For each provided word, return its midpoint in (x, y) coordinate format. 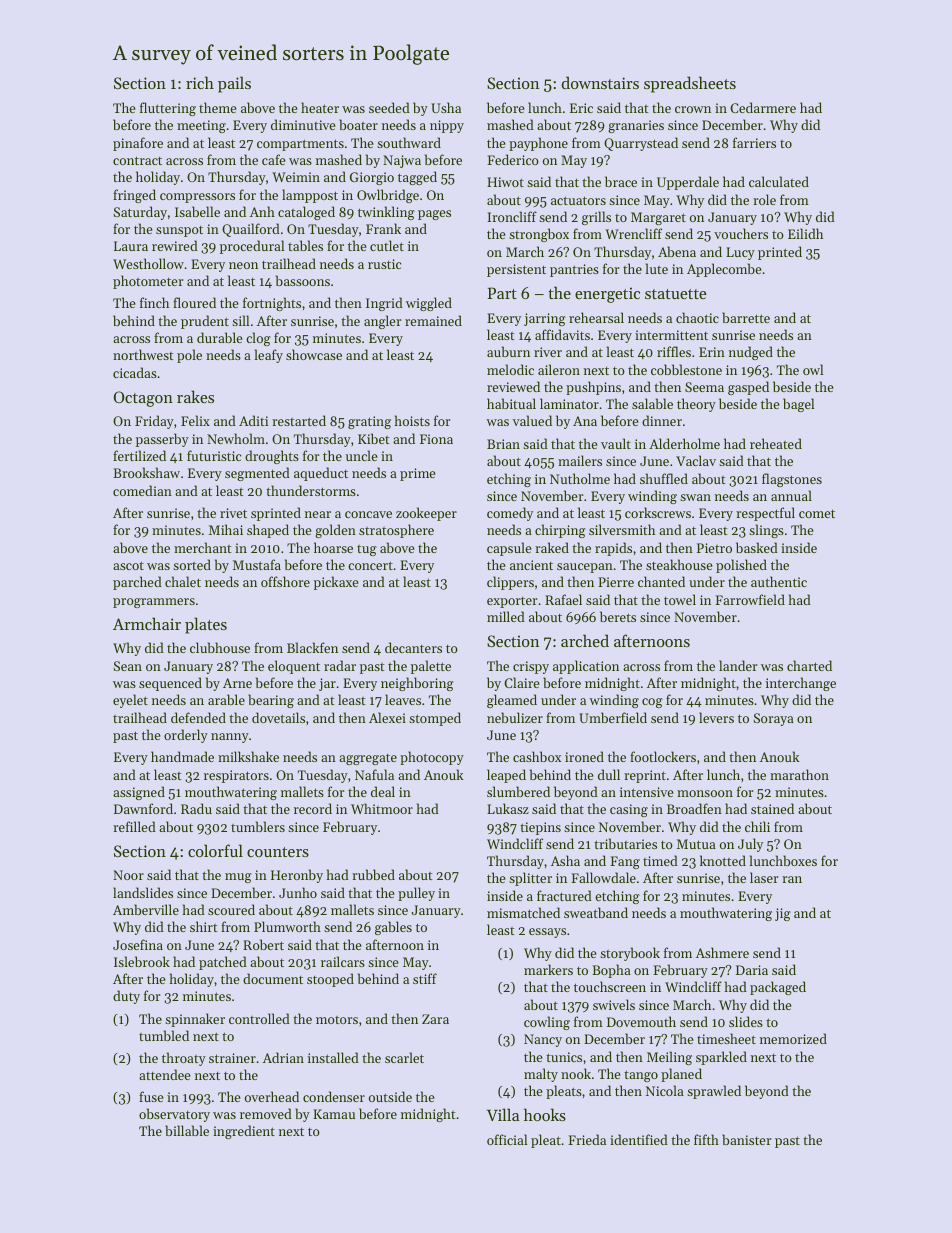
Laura (131, 246)
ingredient (244, 1132)
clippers (510, 583)
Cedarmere (763, 107)
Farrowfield (750, 599)
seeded (389, 107)
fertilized (139, 455)
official (507, 1139)
